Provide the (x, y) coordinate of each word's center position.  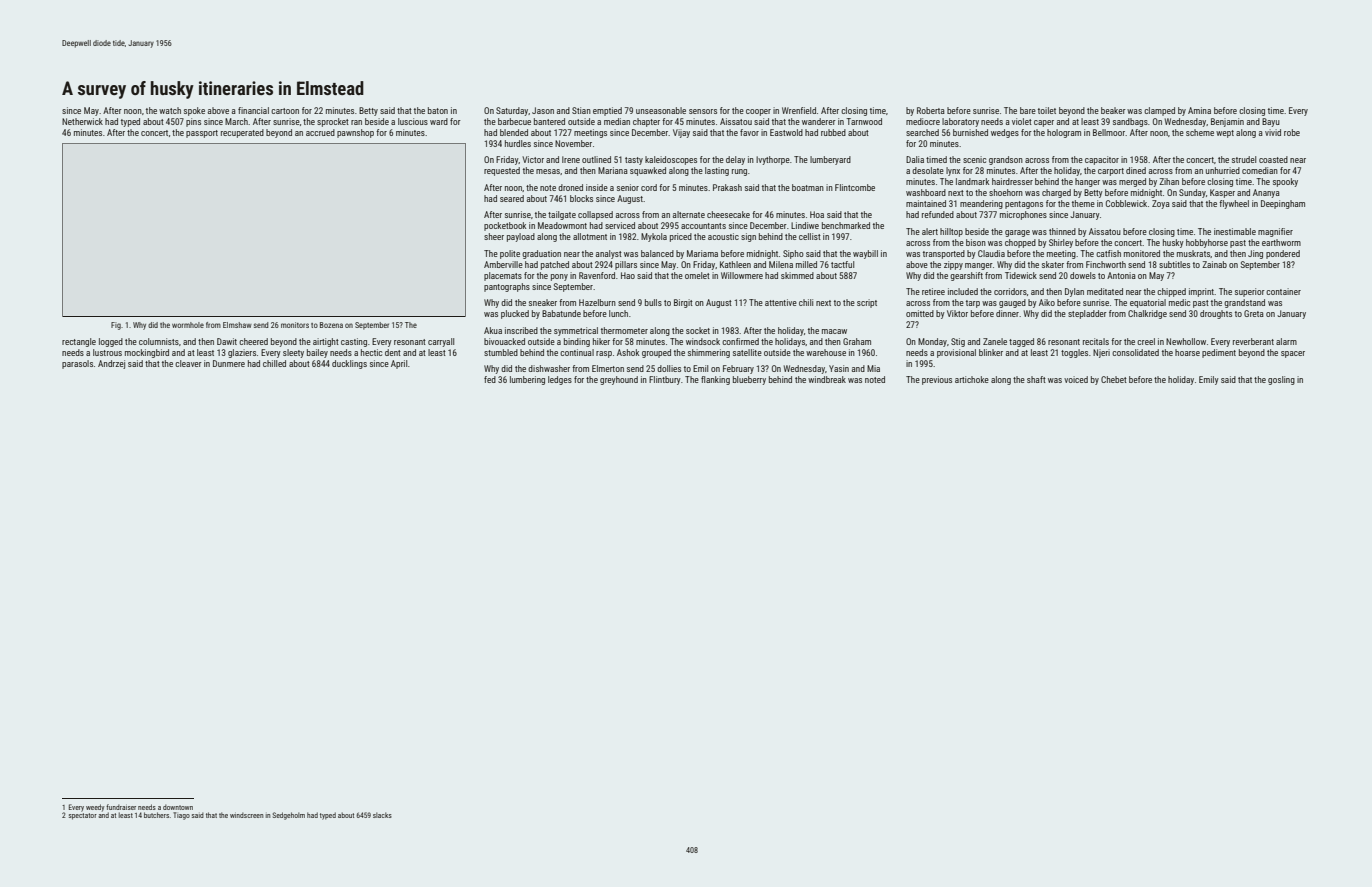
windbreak (827, 379)
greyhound (619, 380)
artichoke (972, 379)
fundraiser (121, 807)
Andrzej (111, 364)
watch (170, 110)
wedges (1005, 133)
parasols (77, 364)
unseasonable (661, 110)
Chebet (1114, 379)
